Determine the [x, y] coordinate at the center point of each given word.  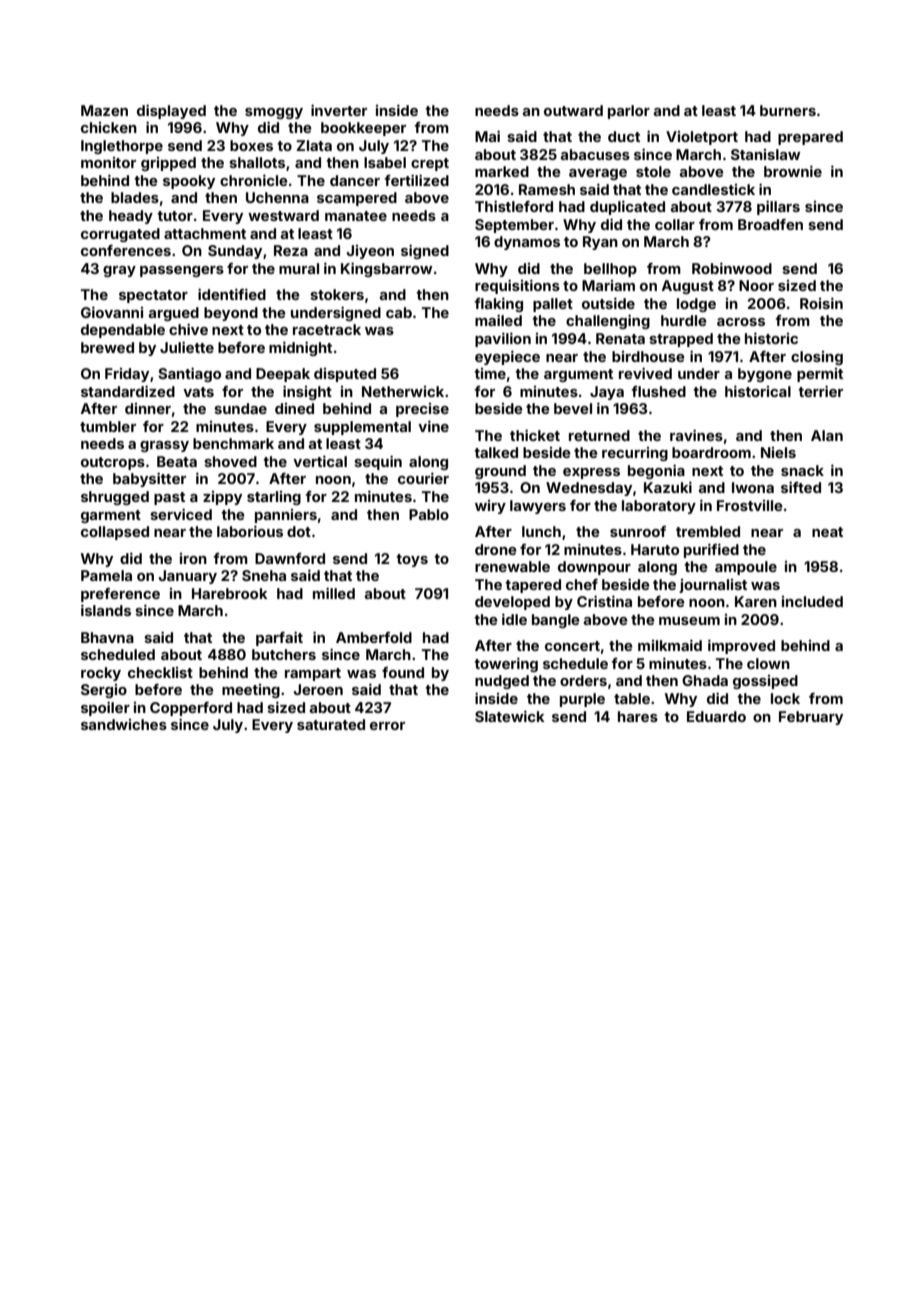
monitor [108, 162]
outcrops [113, 463]
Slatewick [510, 716]
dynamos [527, 243]
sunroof [638, 531]
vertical [320, 461]
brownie [793, 171]
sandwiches [124, 724]
